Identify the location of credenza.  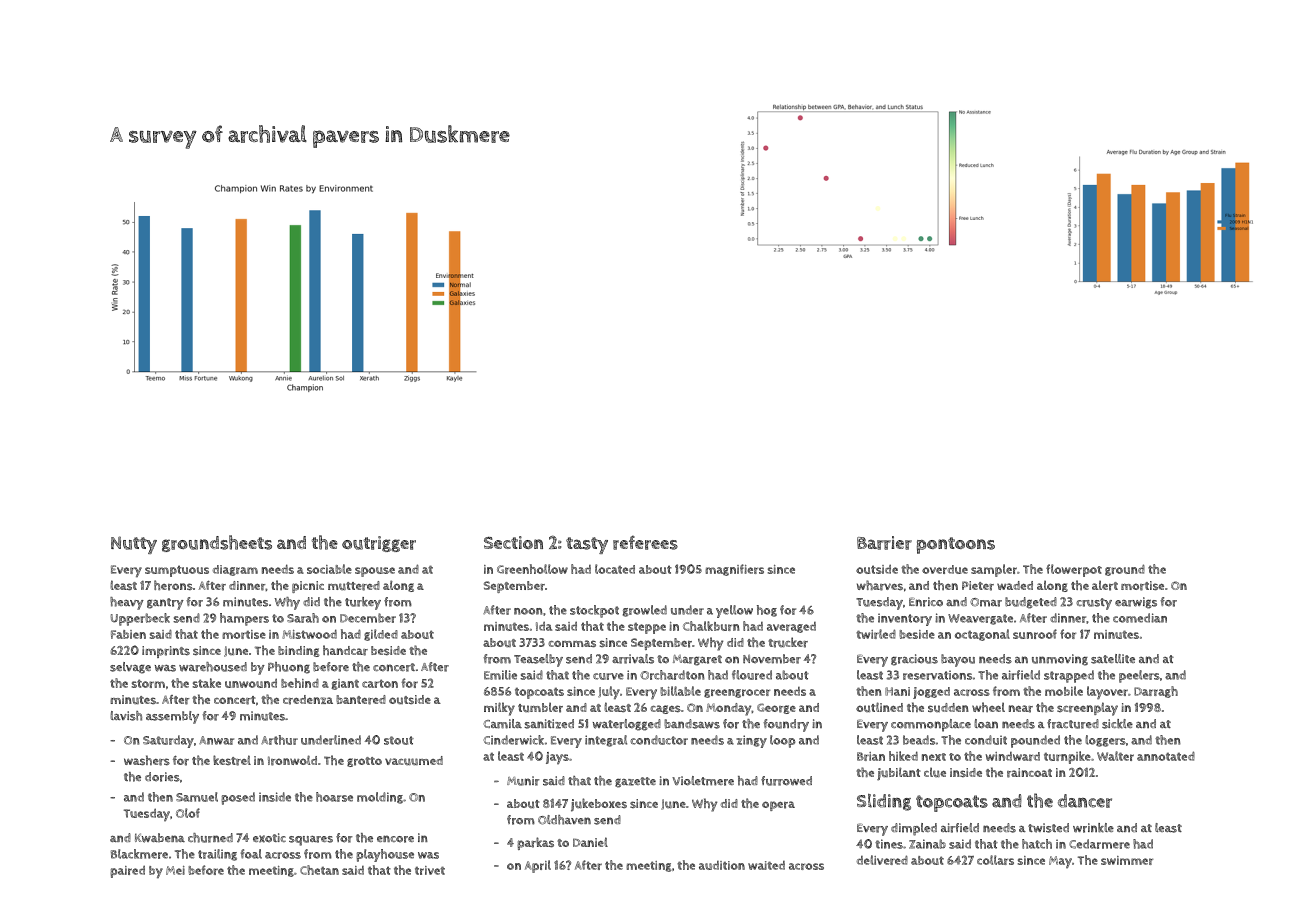
(308, 700).
